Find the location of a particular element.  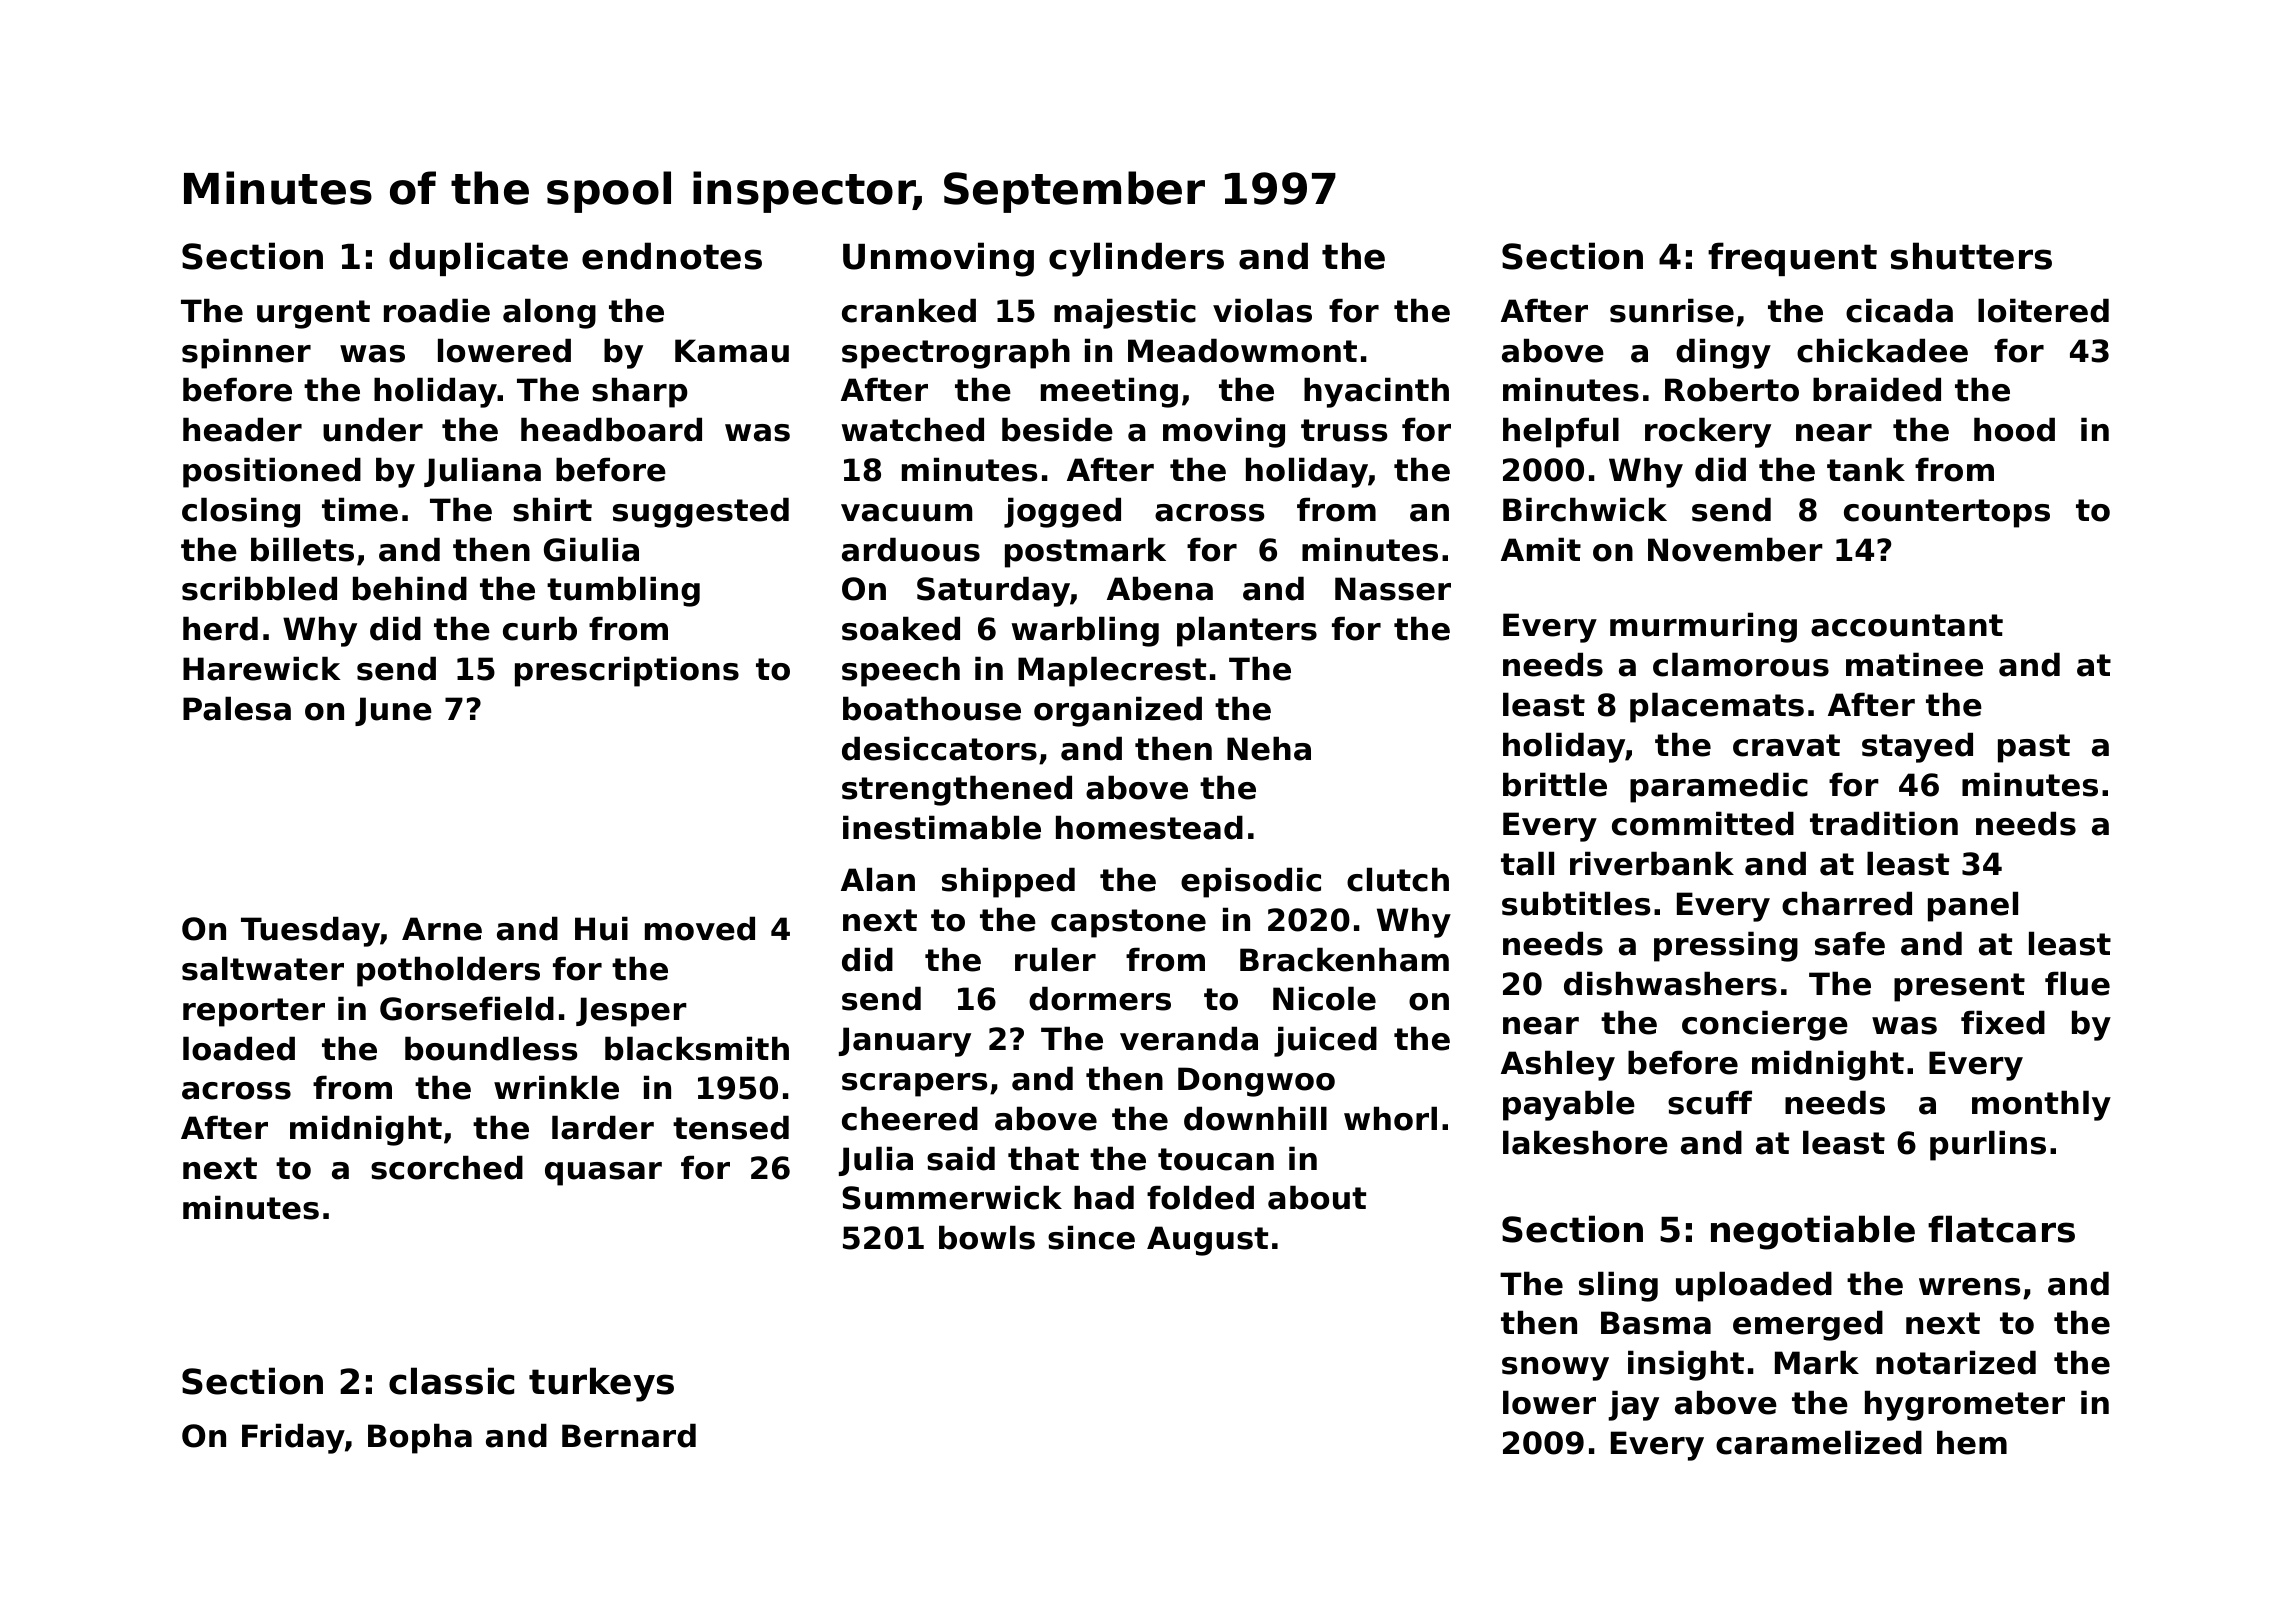

Friday is located at coordinates (293, 1438).
